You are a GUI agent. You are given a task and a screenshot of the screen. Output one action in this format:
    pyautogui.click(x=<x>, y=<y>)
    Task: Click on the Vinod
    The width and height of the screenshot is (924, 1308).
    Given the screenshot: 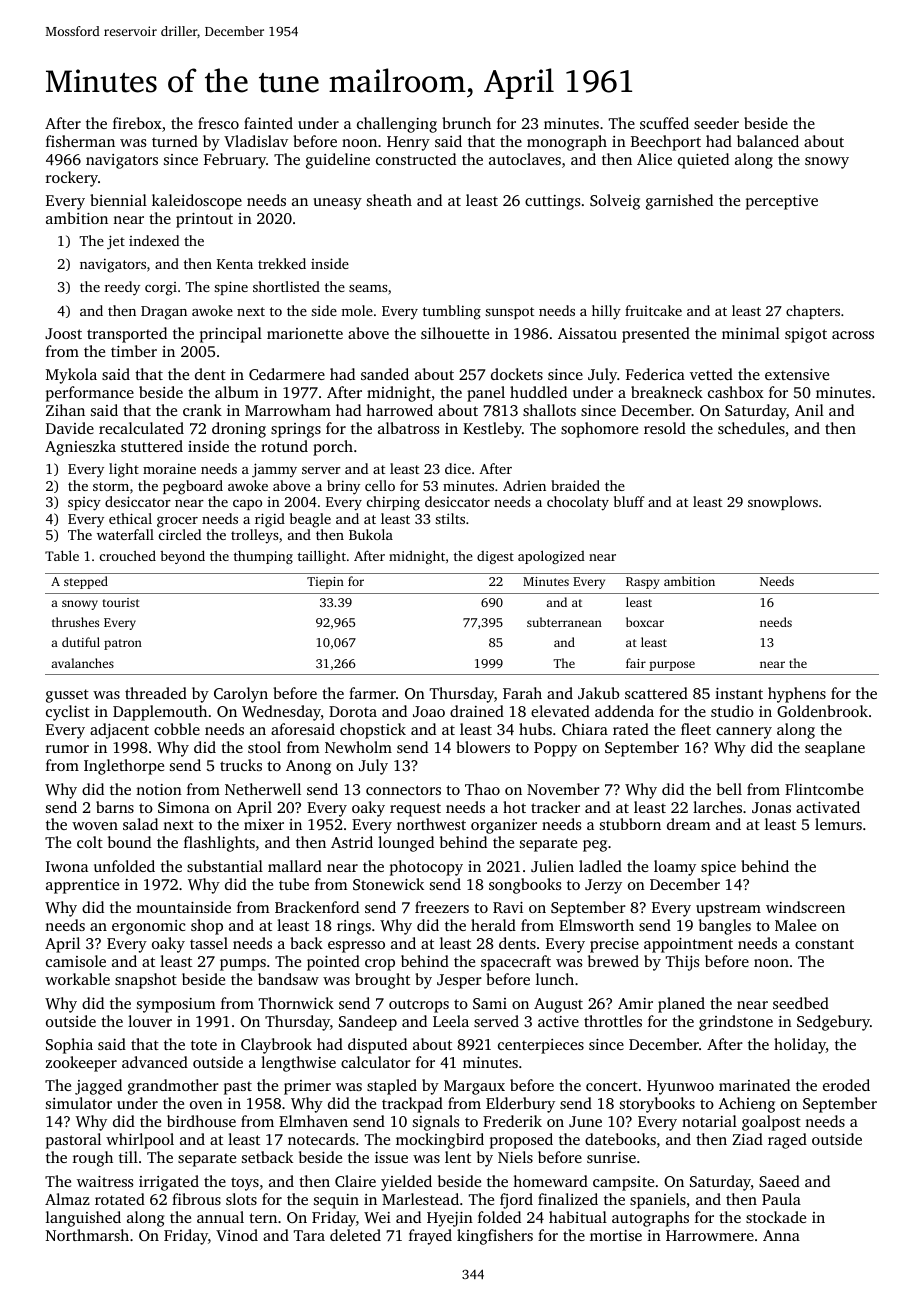 What is the action you would take?
    pyautogui.click(x=237, y=1235)
